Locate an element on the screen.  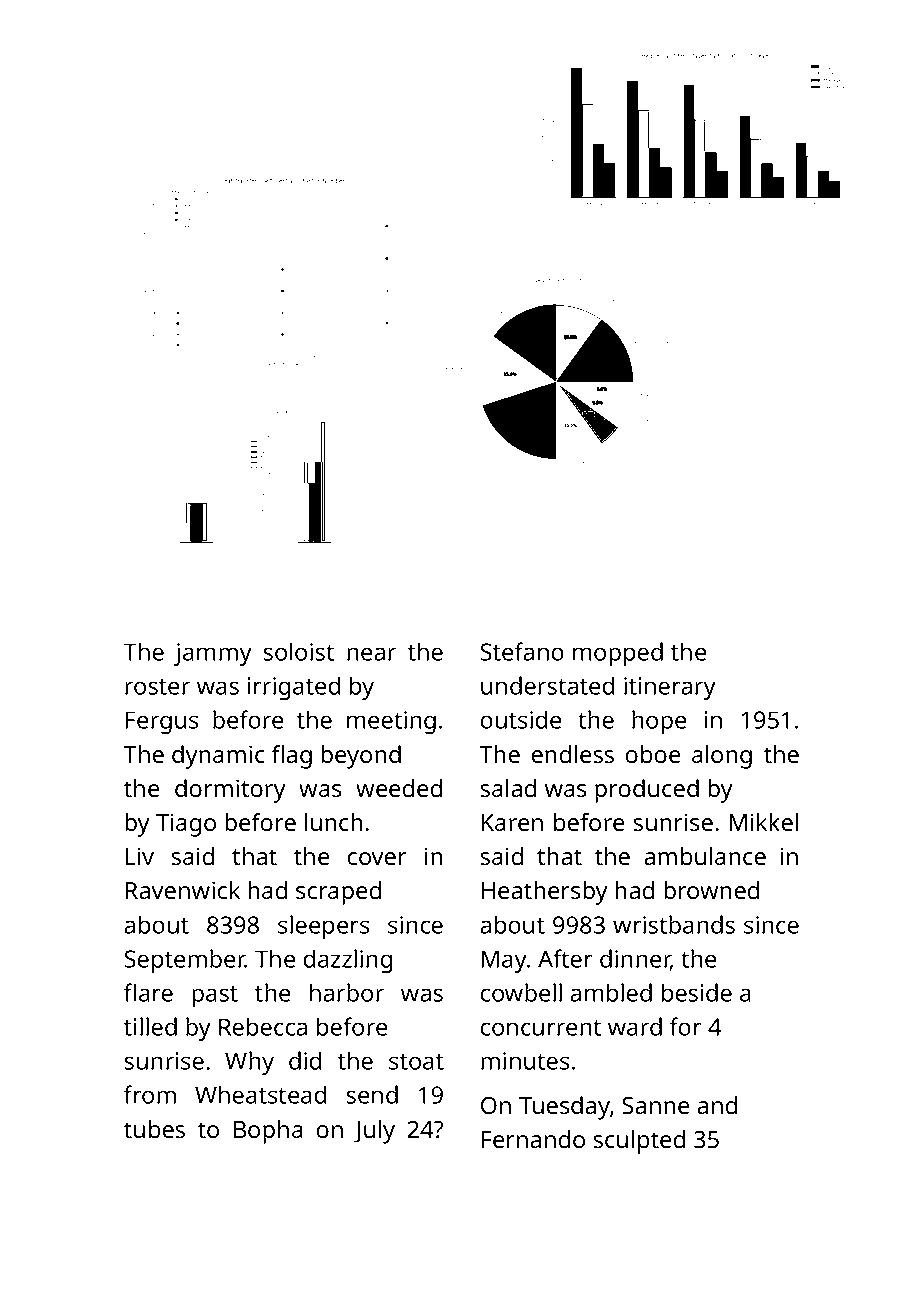
Ravenwick is located at coordinates (183, 890).
